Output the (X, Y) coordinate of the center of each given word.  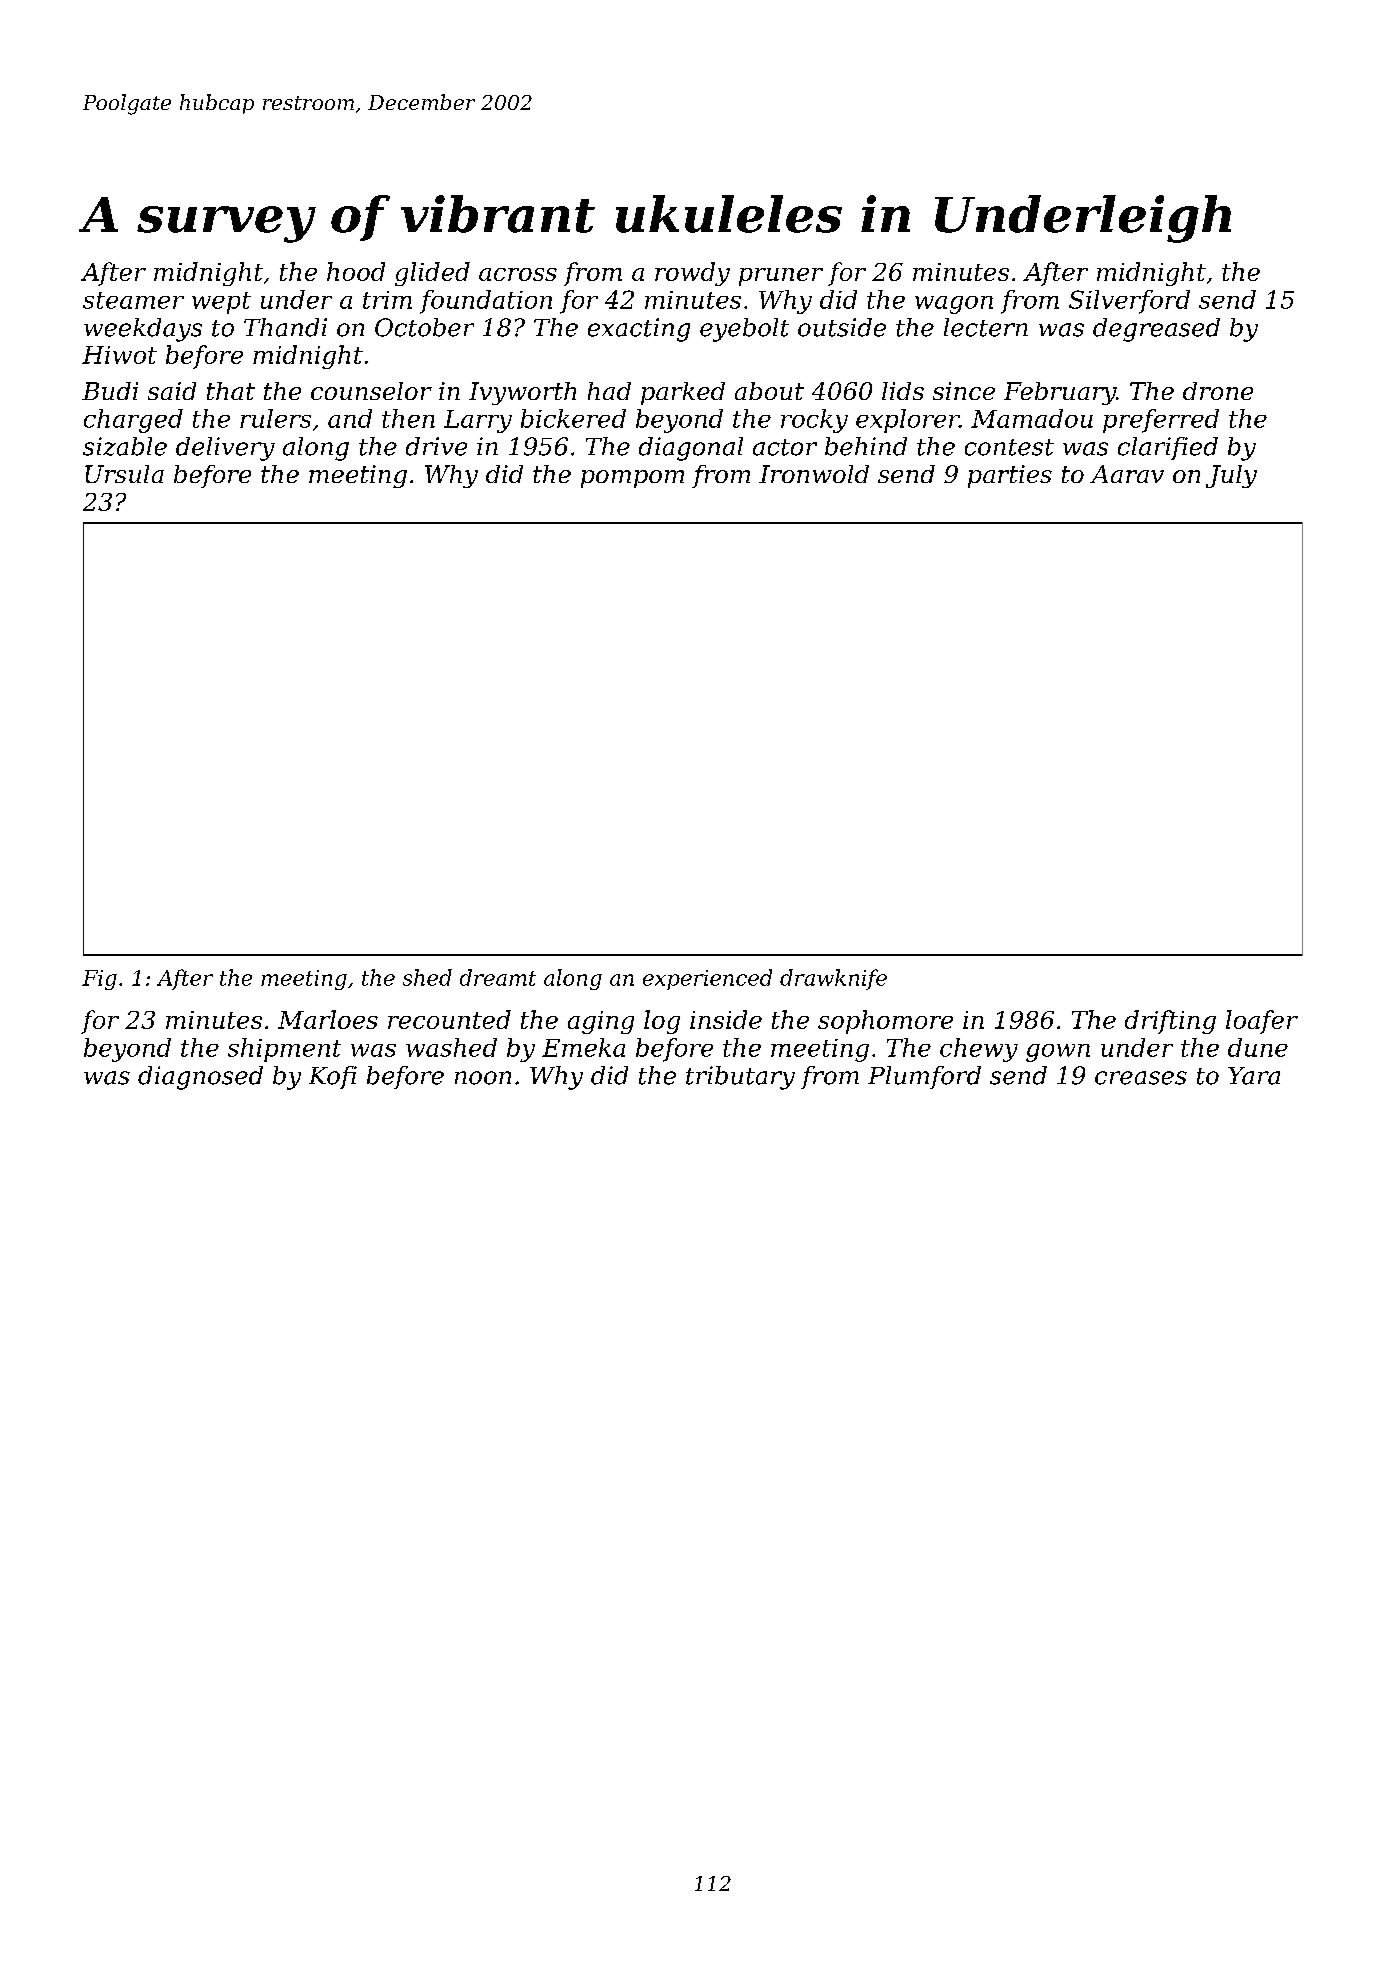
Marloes (328, 1019)
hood (356, 271)
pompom (632, 479)
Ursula (124, 474)
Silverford (1129, 302)
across (518, 274)
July (1231, 476)
